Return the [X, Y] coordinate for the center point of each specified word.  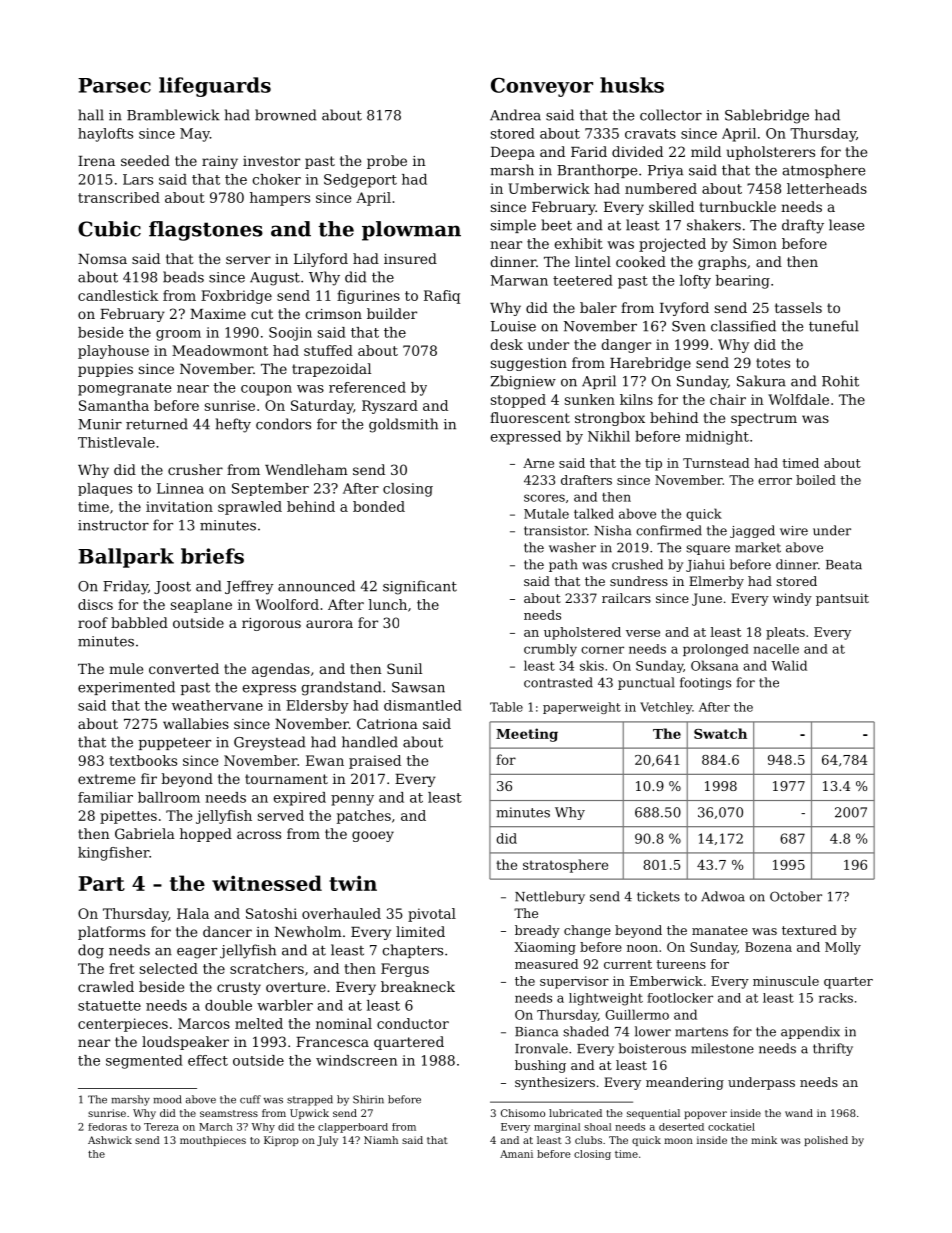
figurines [368, 297]
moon [678, 1141]
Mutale [546, 513]
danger [626, 346]
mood [167, 1099]
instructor [113, 525]
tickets [658, 896]
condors [283, 424]
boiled [816, 480]
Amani [516, 1154]
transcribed [119, 197]
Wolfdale [798, 399]
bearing [743, 282]
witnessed [267, 883]
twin [353, 883]
